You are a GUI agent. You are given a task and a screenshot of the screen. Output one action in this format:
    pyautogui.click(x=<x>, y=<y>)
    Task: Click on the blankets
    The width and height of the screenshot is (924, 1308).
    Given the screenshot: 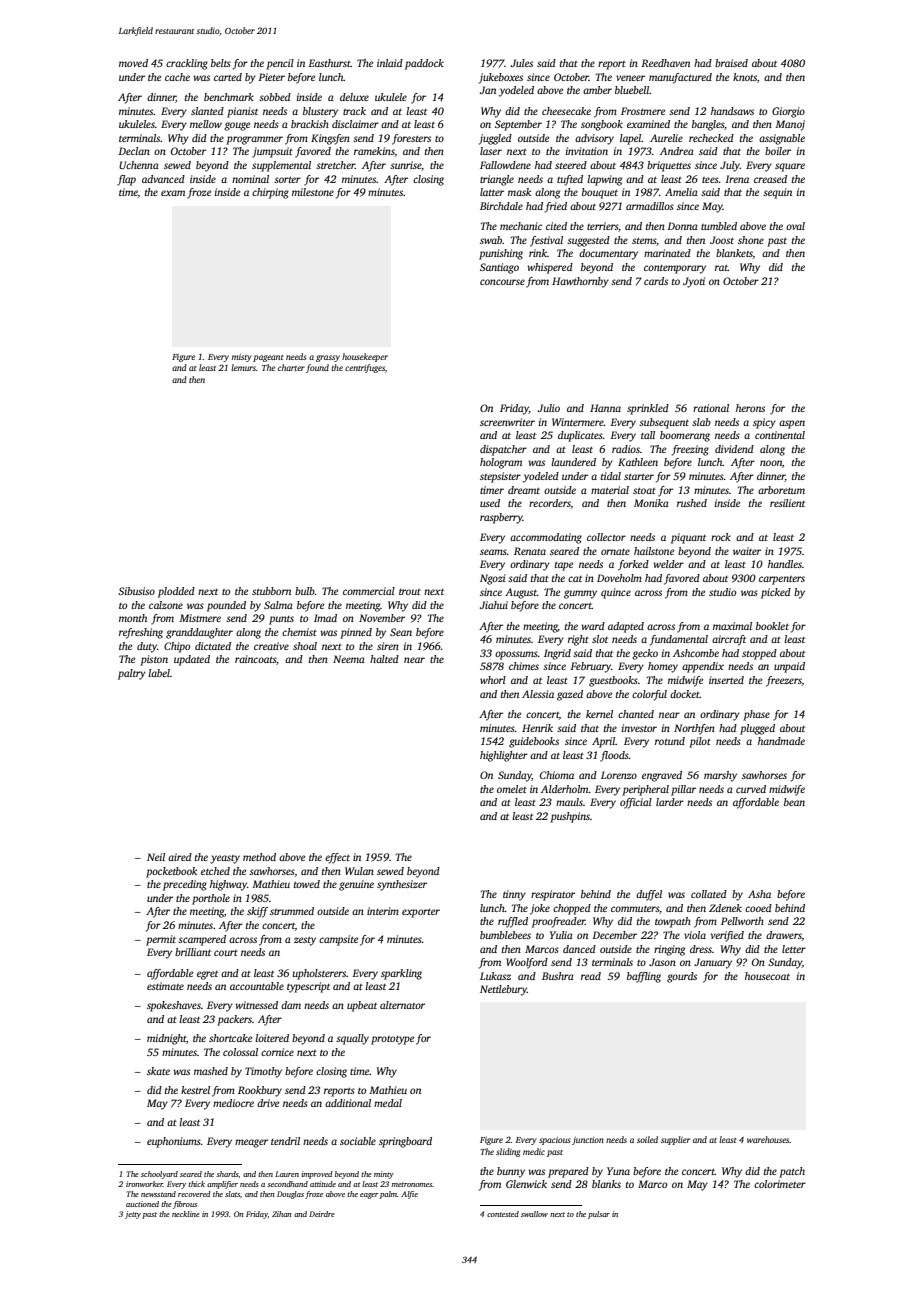 What is the action you would take?
    pyautogui.click(x=734, y=254)
